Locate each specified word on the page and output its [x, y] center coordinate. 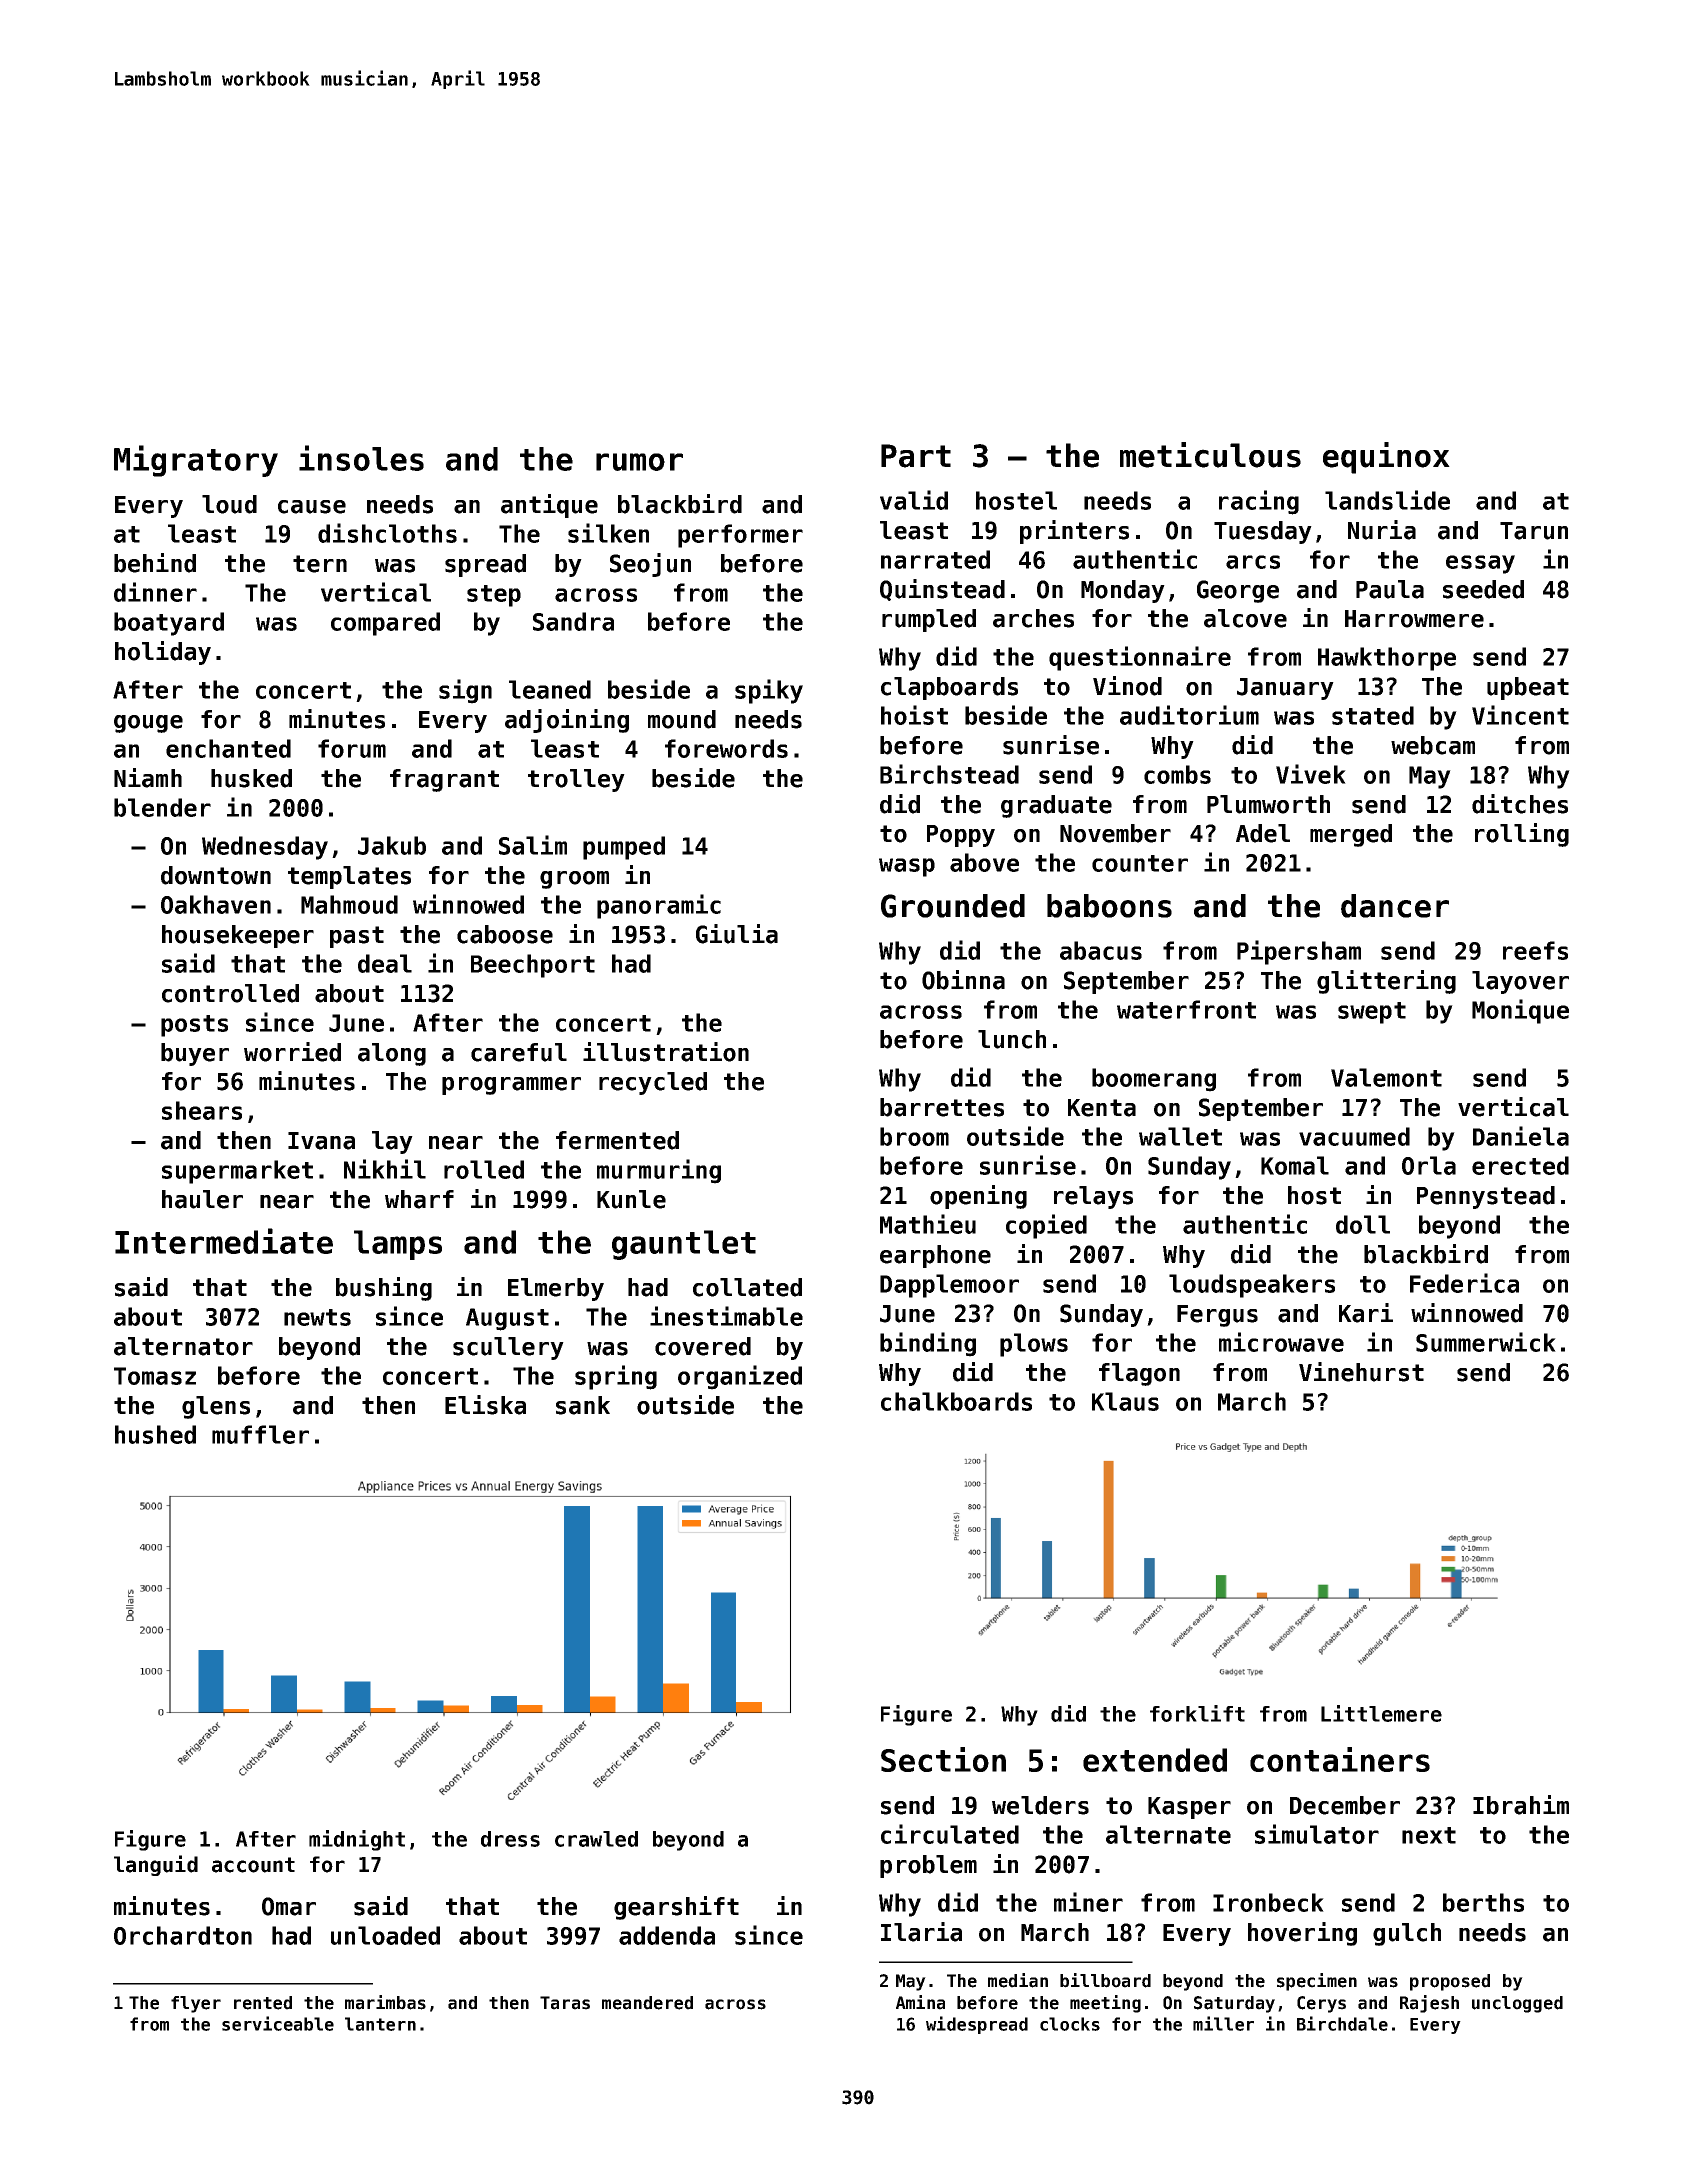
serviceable [278, 2023]
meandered [647, 2003]
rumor [639, 462]
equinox [1386, 458]
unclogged [1517, 2004]
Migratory [196, 461]
